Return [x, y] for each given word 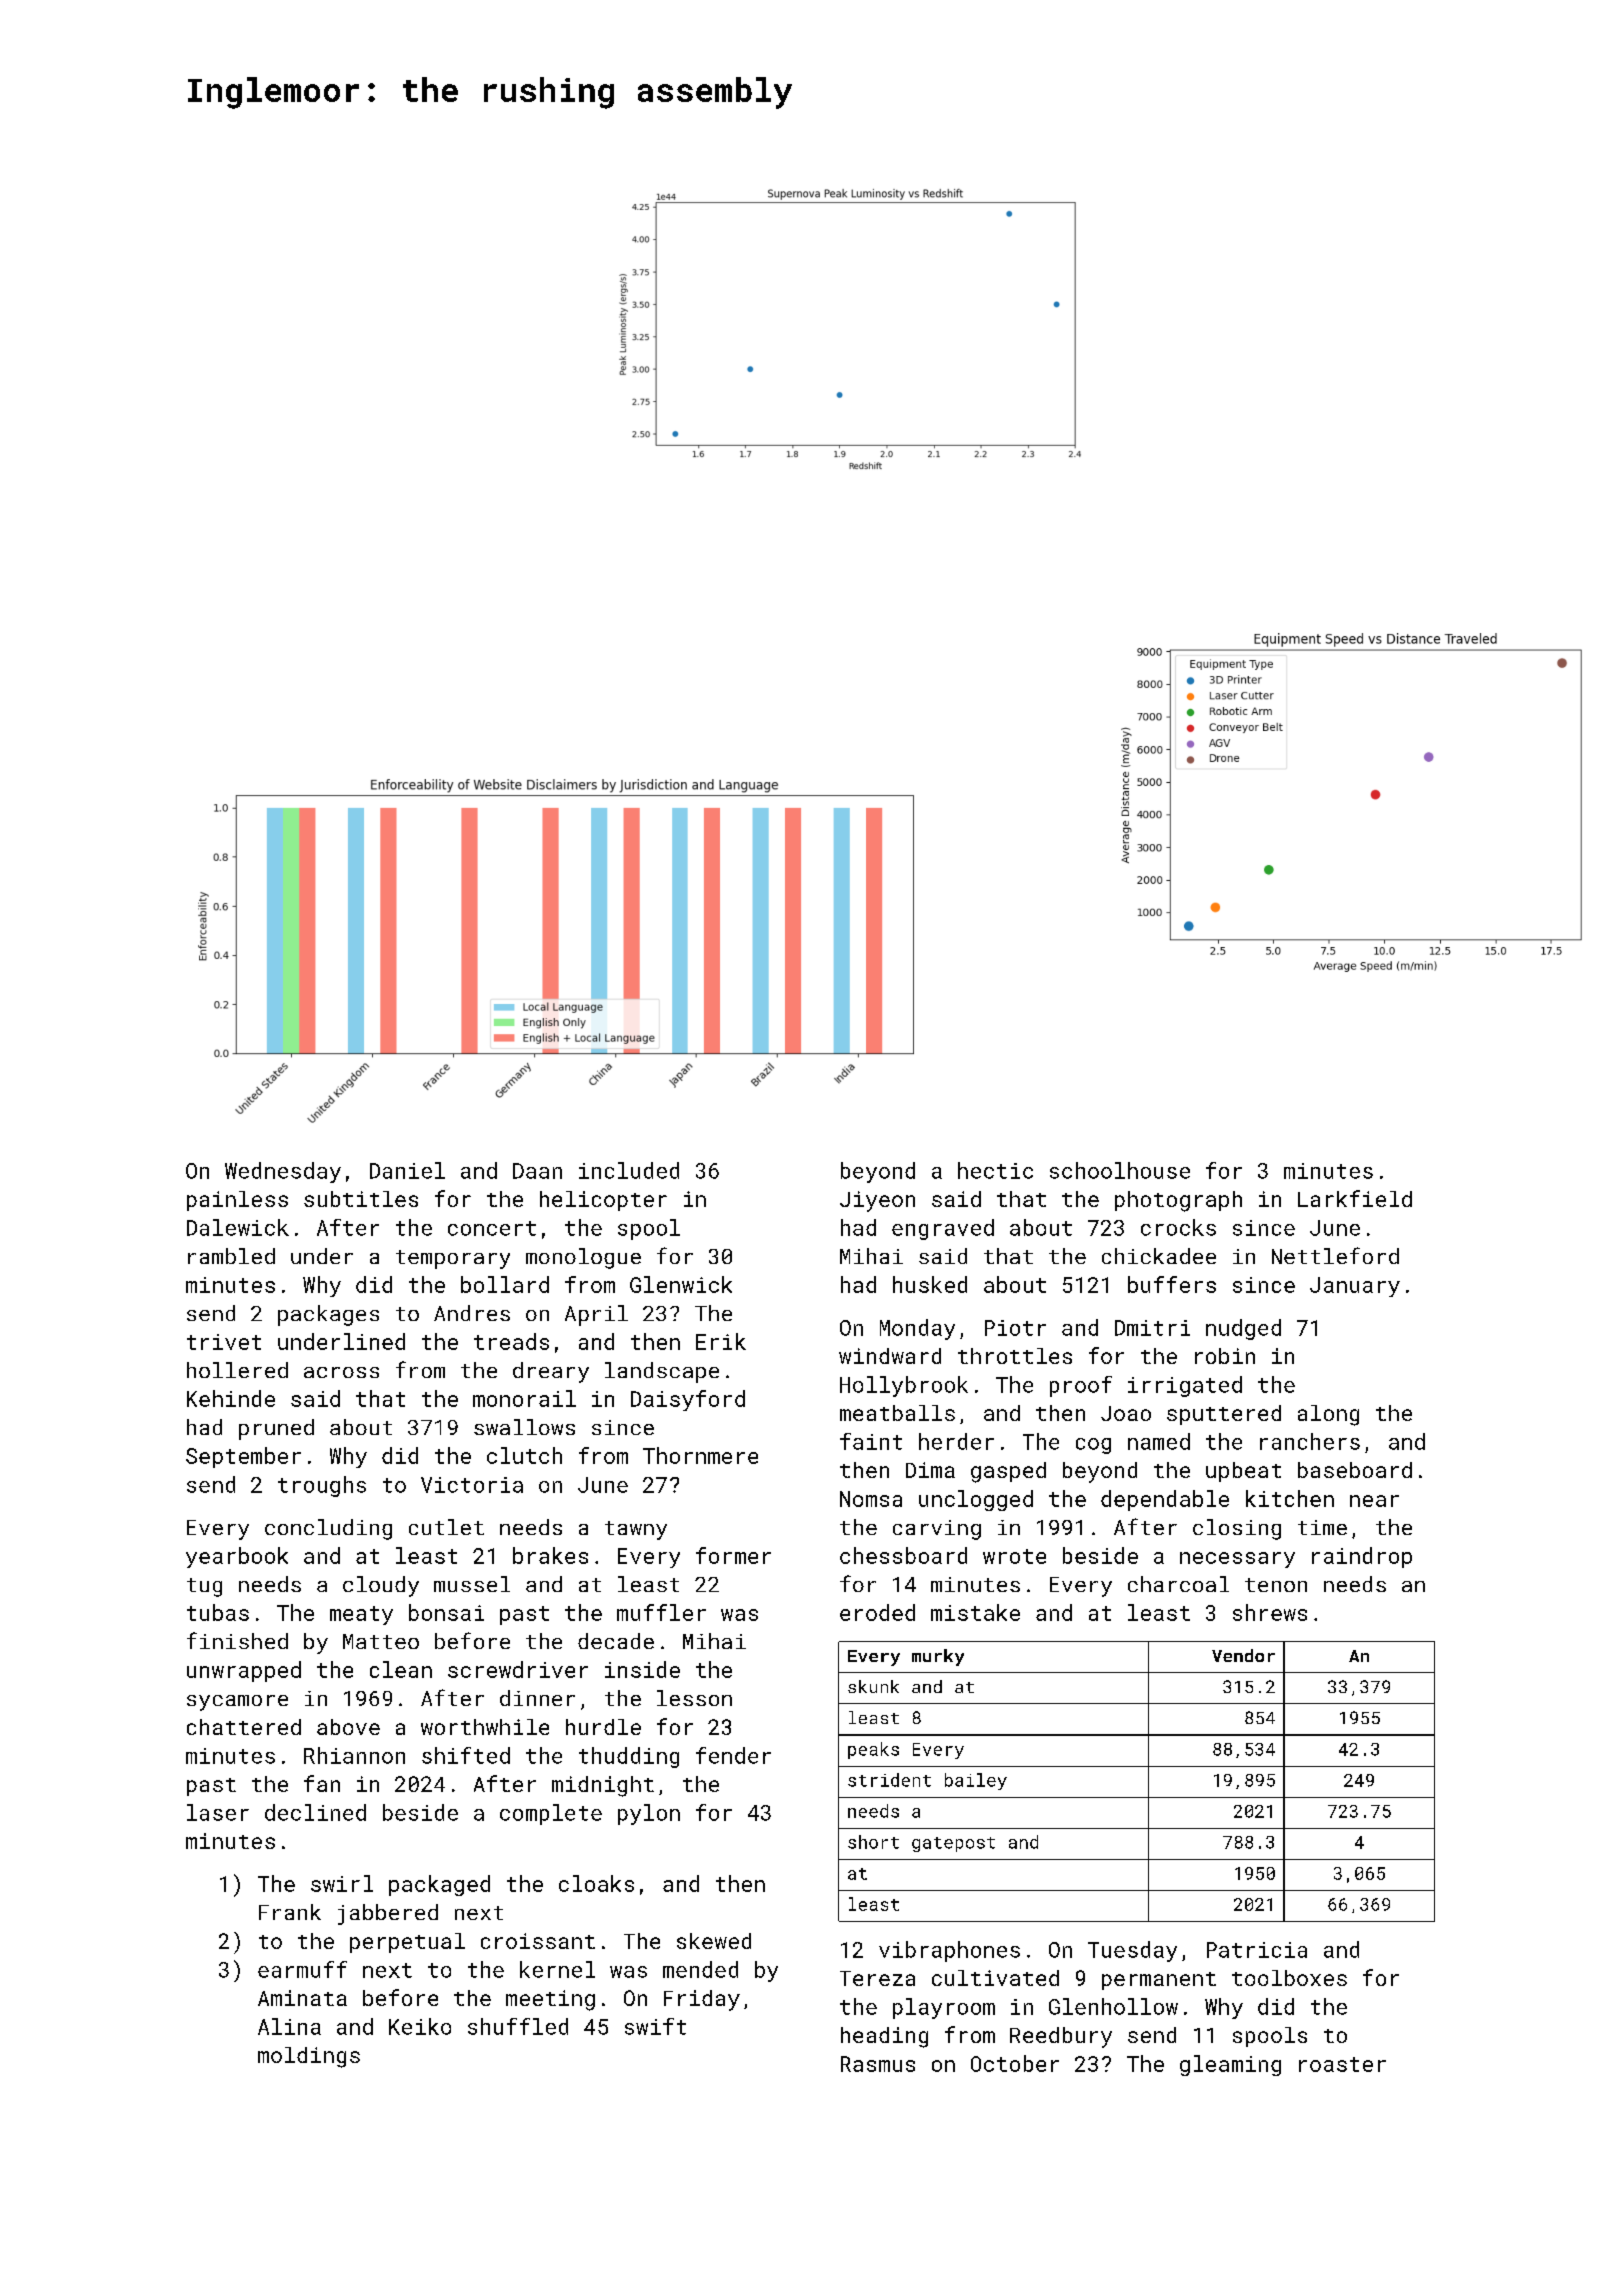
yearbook [237, 1557]
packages [328, 1315]
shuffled [518, 2026]
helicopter [603, 1201]
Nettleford [1335, 1255]
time [1322, 1527]
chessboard [903, 1555]
